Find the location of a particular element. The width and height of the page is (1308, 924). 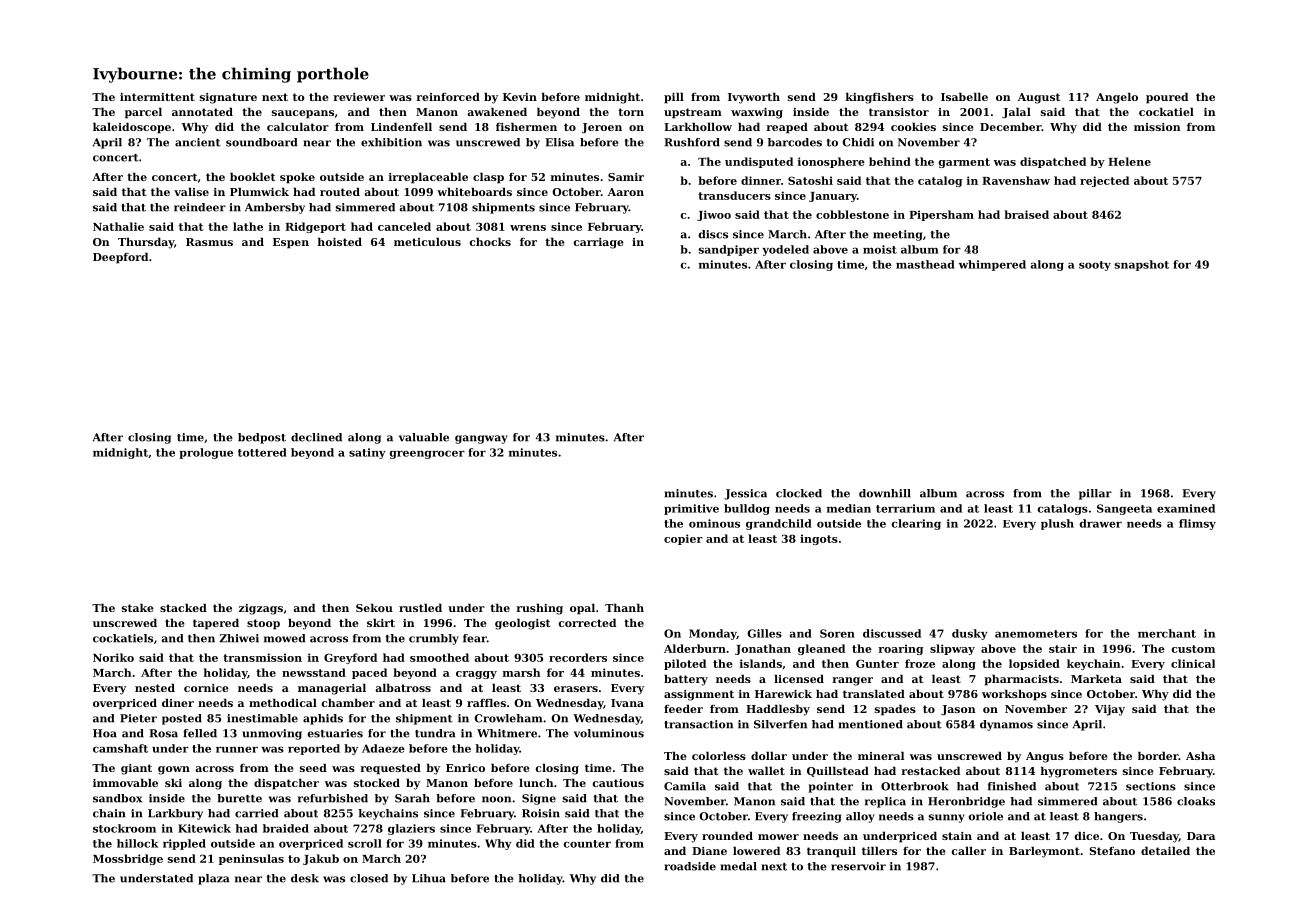

clearing is located at coordinates (916, 524).
